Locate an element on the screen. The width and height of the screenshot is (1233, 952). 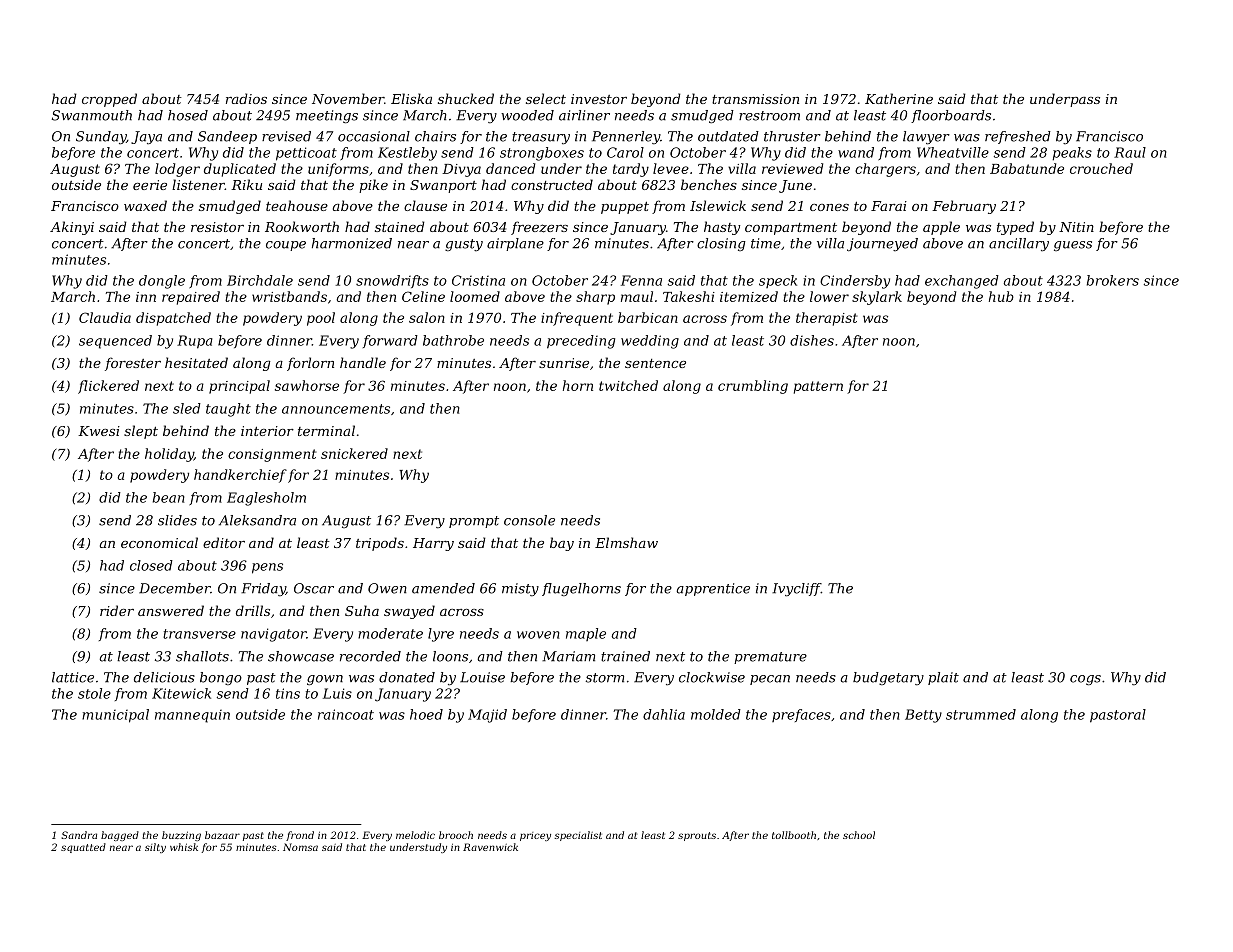
Eliska is located at coordinates (411, 98).
